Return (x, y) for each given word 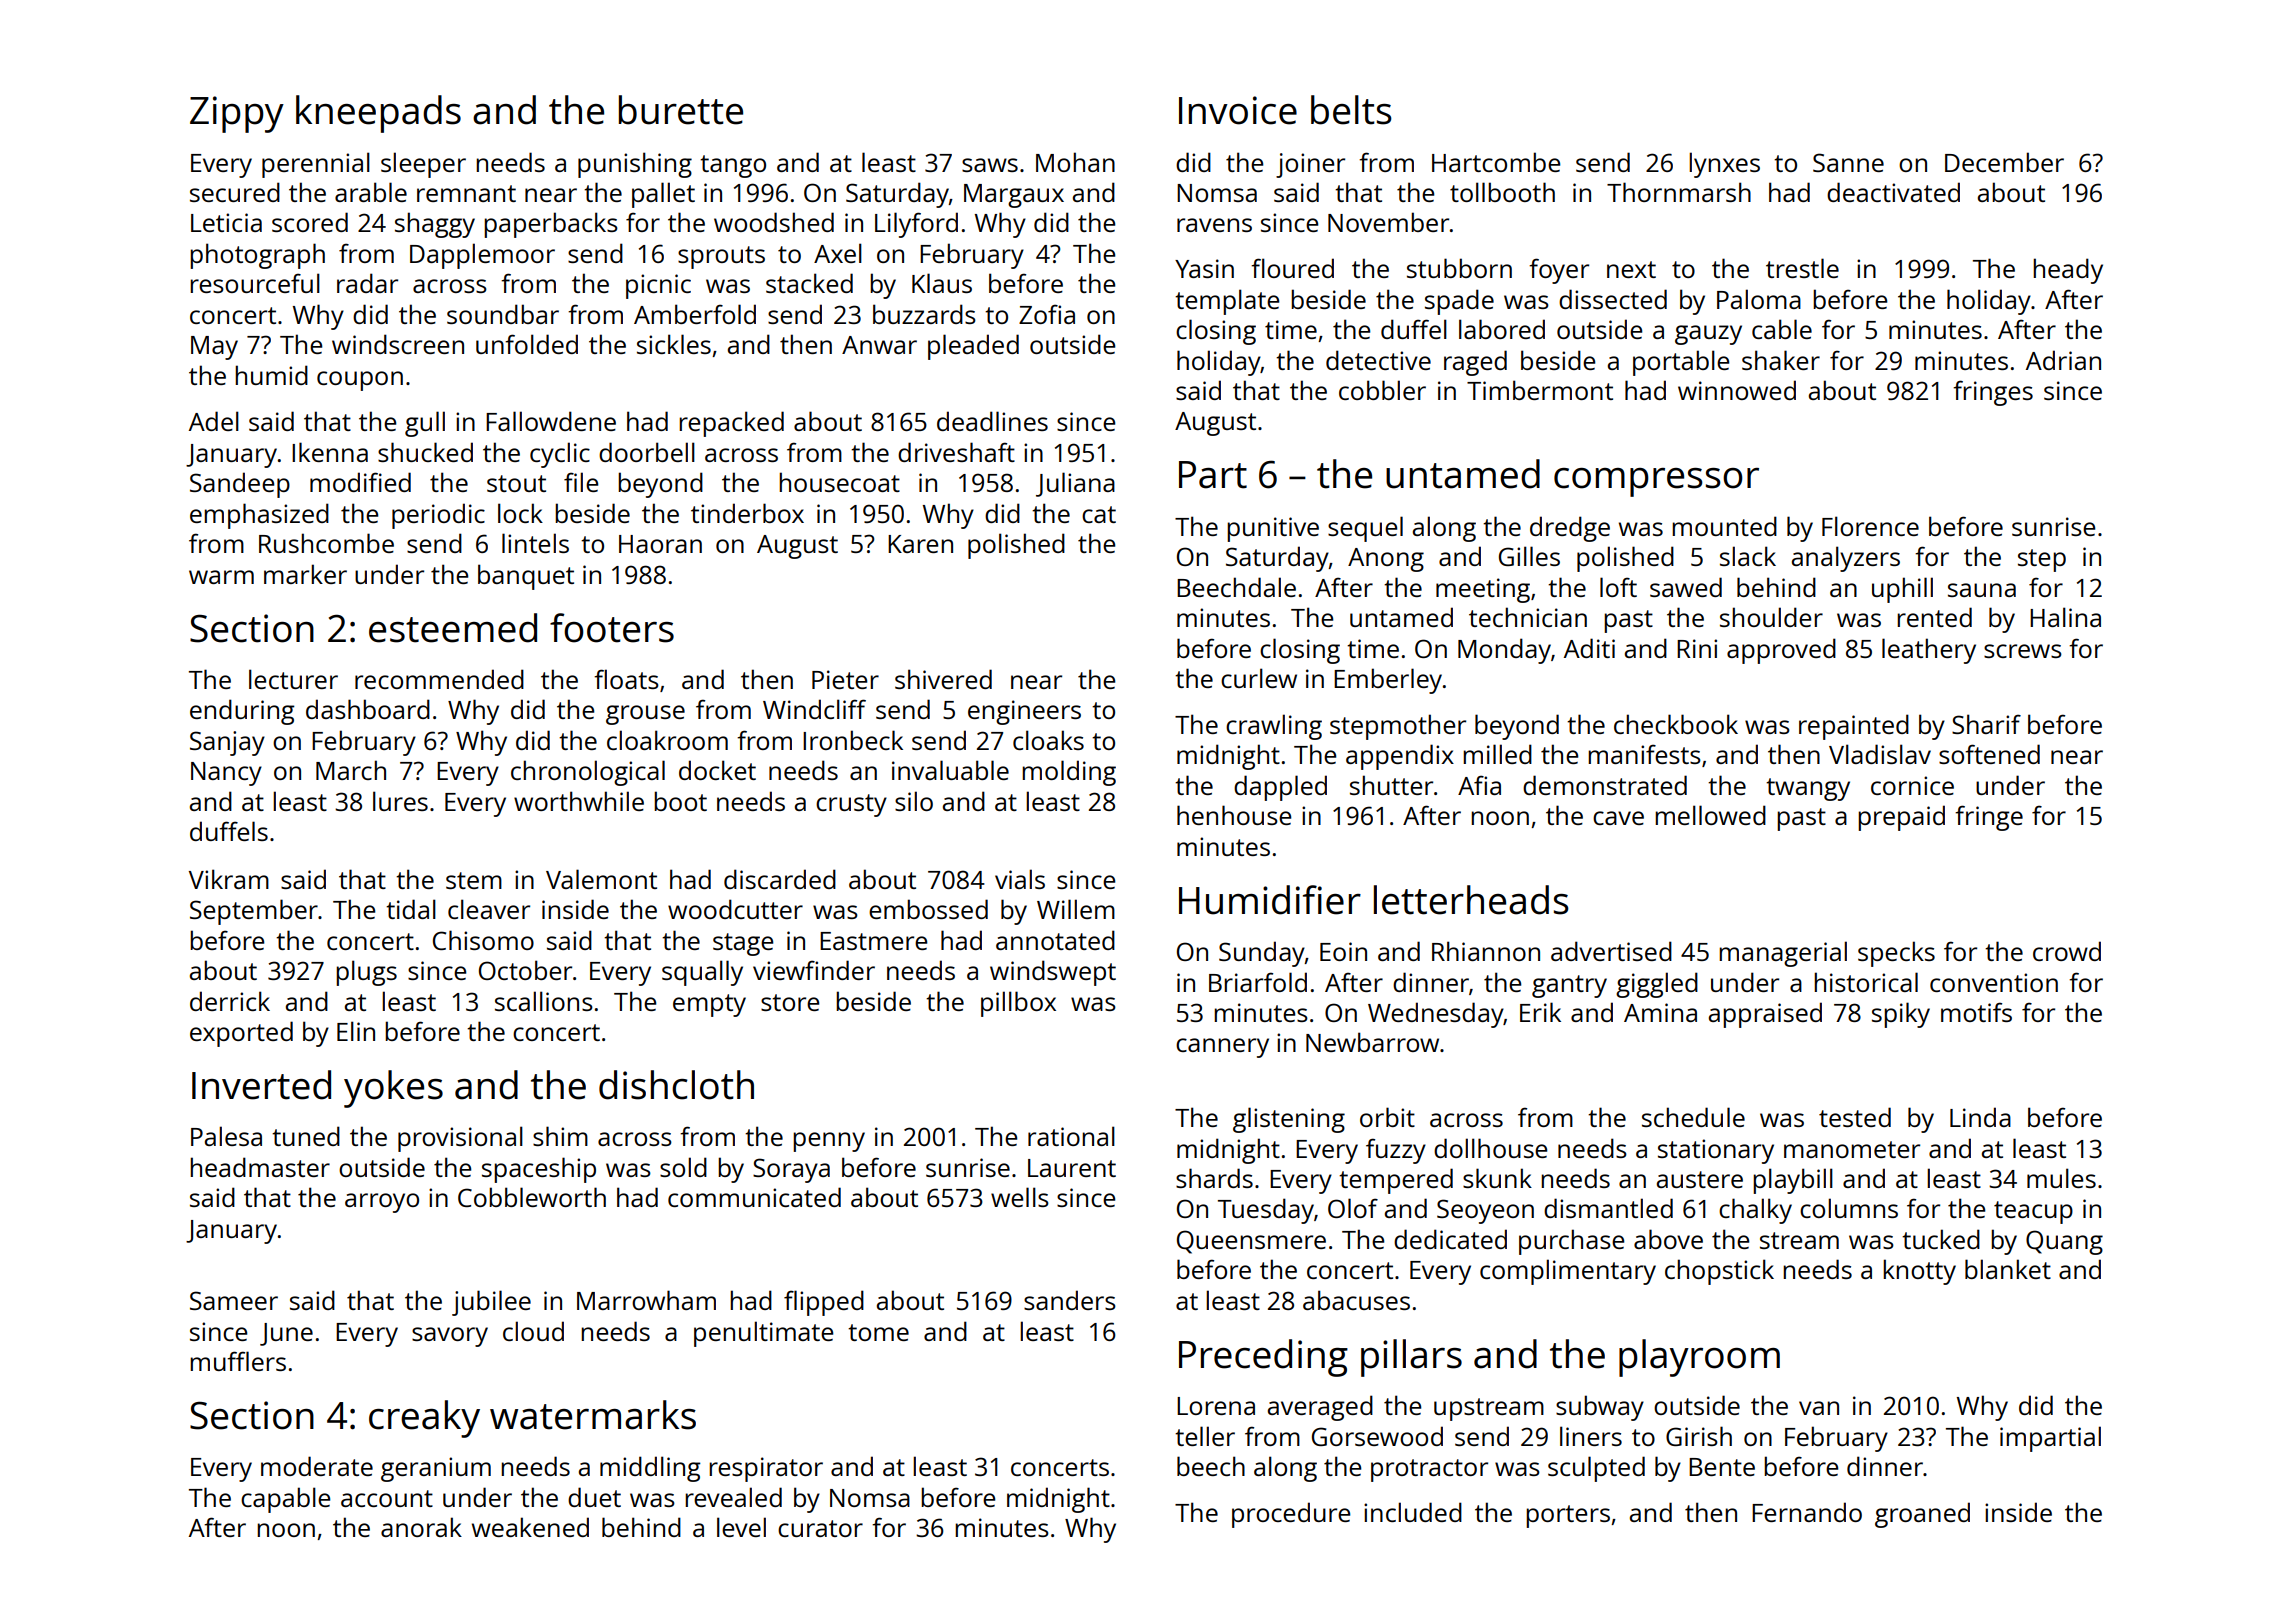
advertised (1611, 951)
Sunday (1262, 954)
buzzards (924, 314)
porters (1568, 1516)
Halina (2065, 617)
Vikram (229, 879)
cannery (1222, 1048)
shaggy (435, 225)
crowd (2067, 951)
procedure (1291, 1515)
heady (2068, 271)
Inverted (261, 1085)
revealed (733, 1497)
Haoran (660, 544)
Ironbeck (853, 740)
